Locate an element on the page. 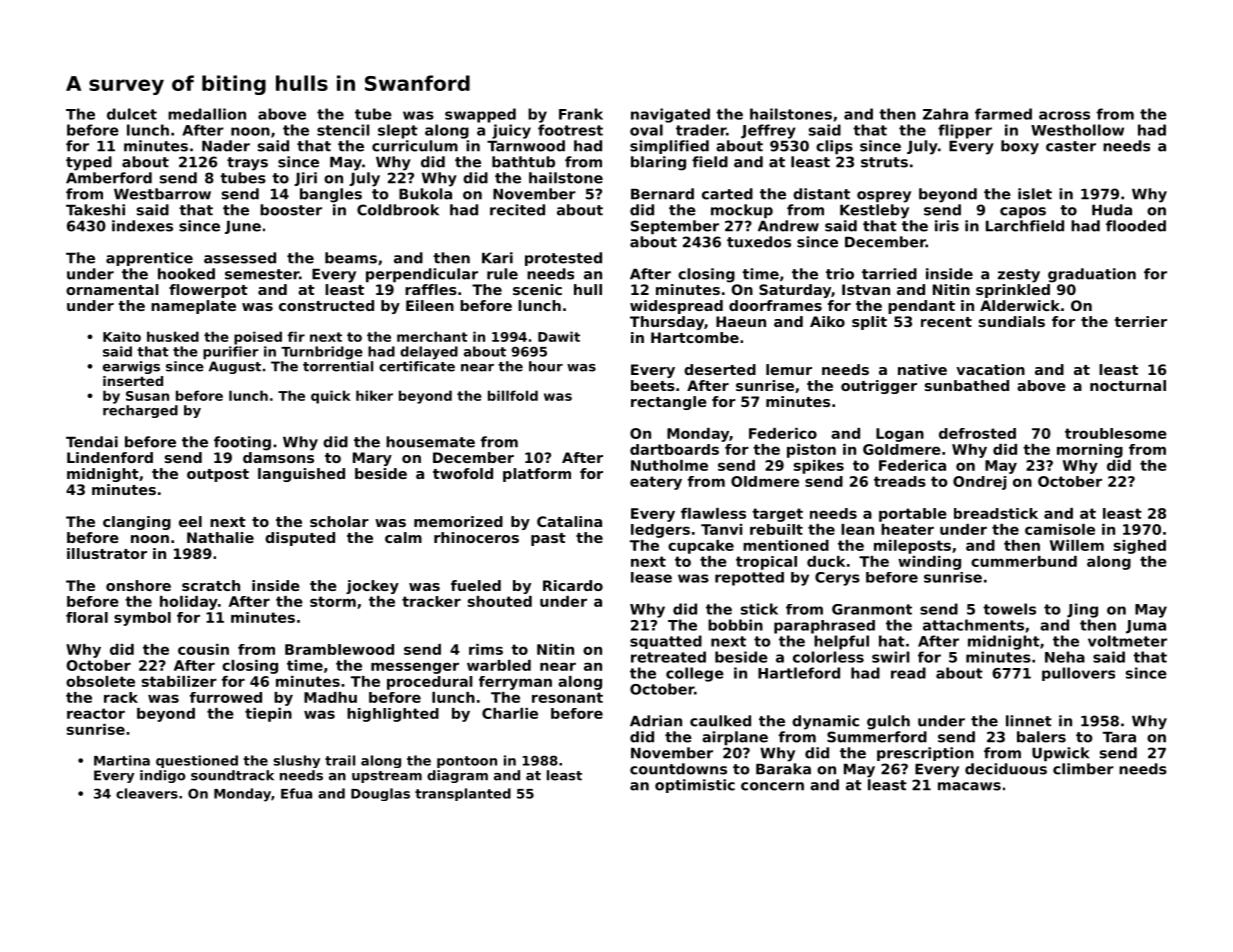  dulcet is located at coordinates (132, 114).
